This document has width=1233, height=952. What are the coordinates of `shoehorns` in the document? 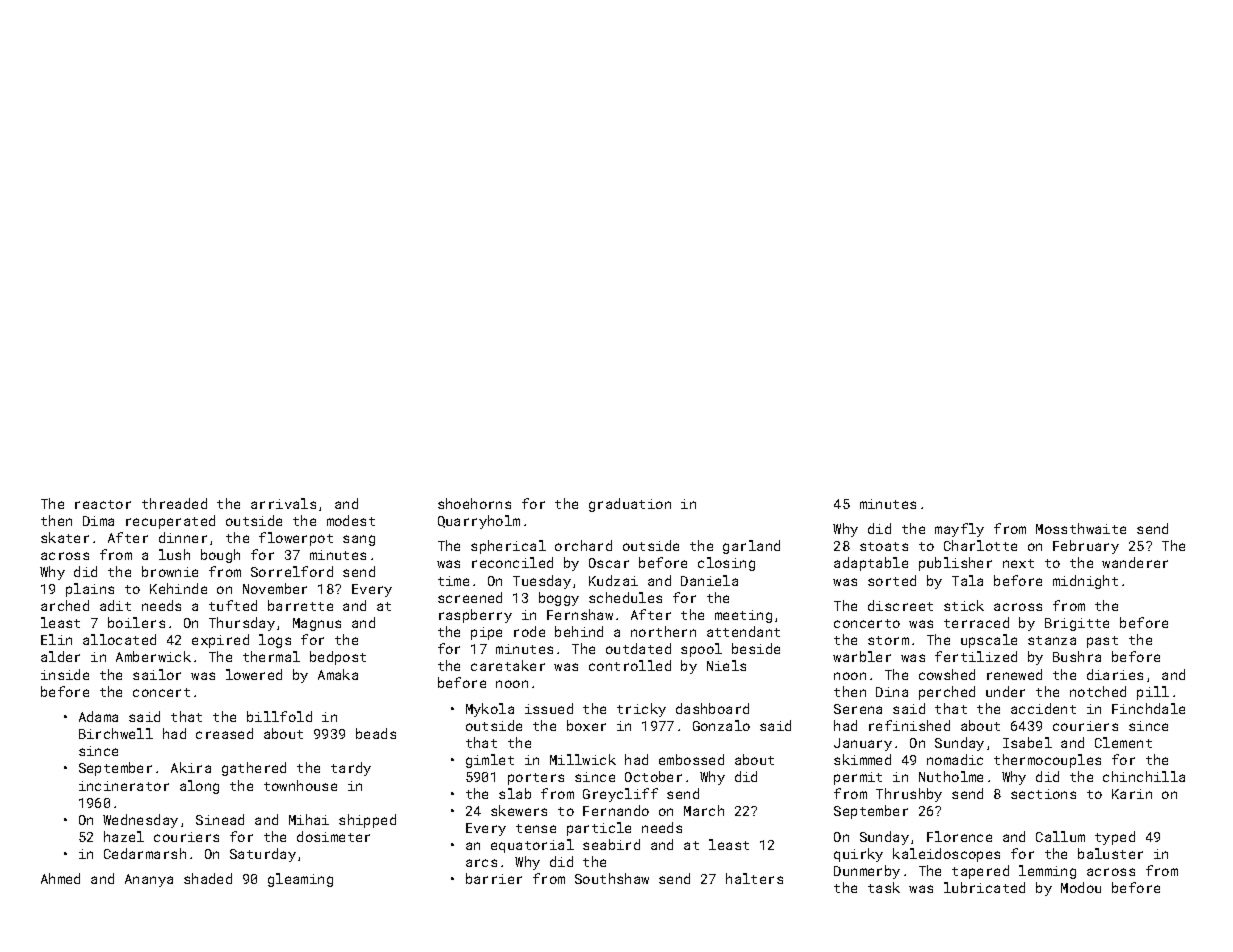 It's located at (474, 503).
